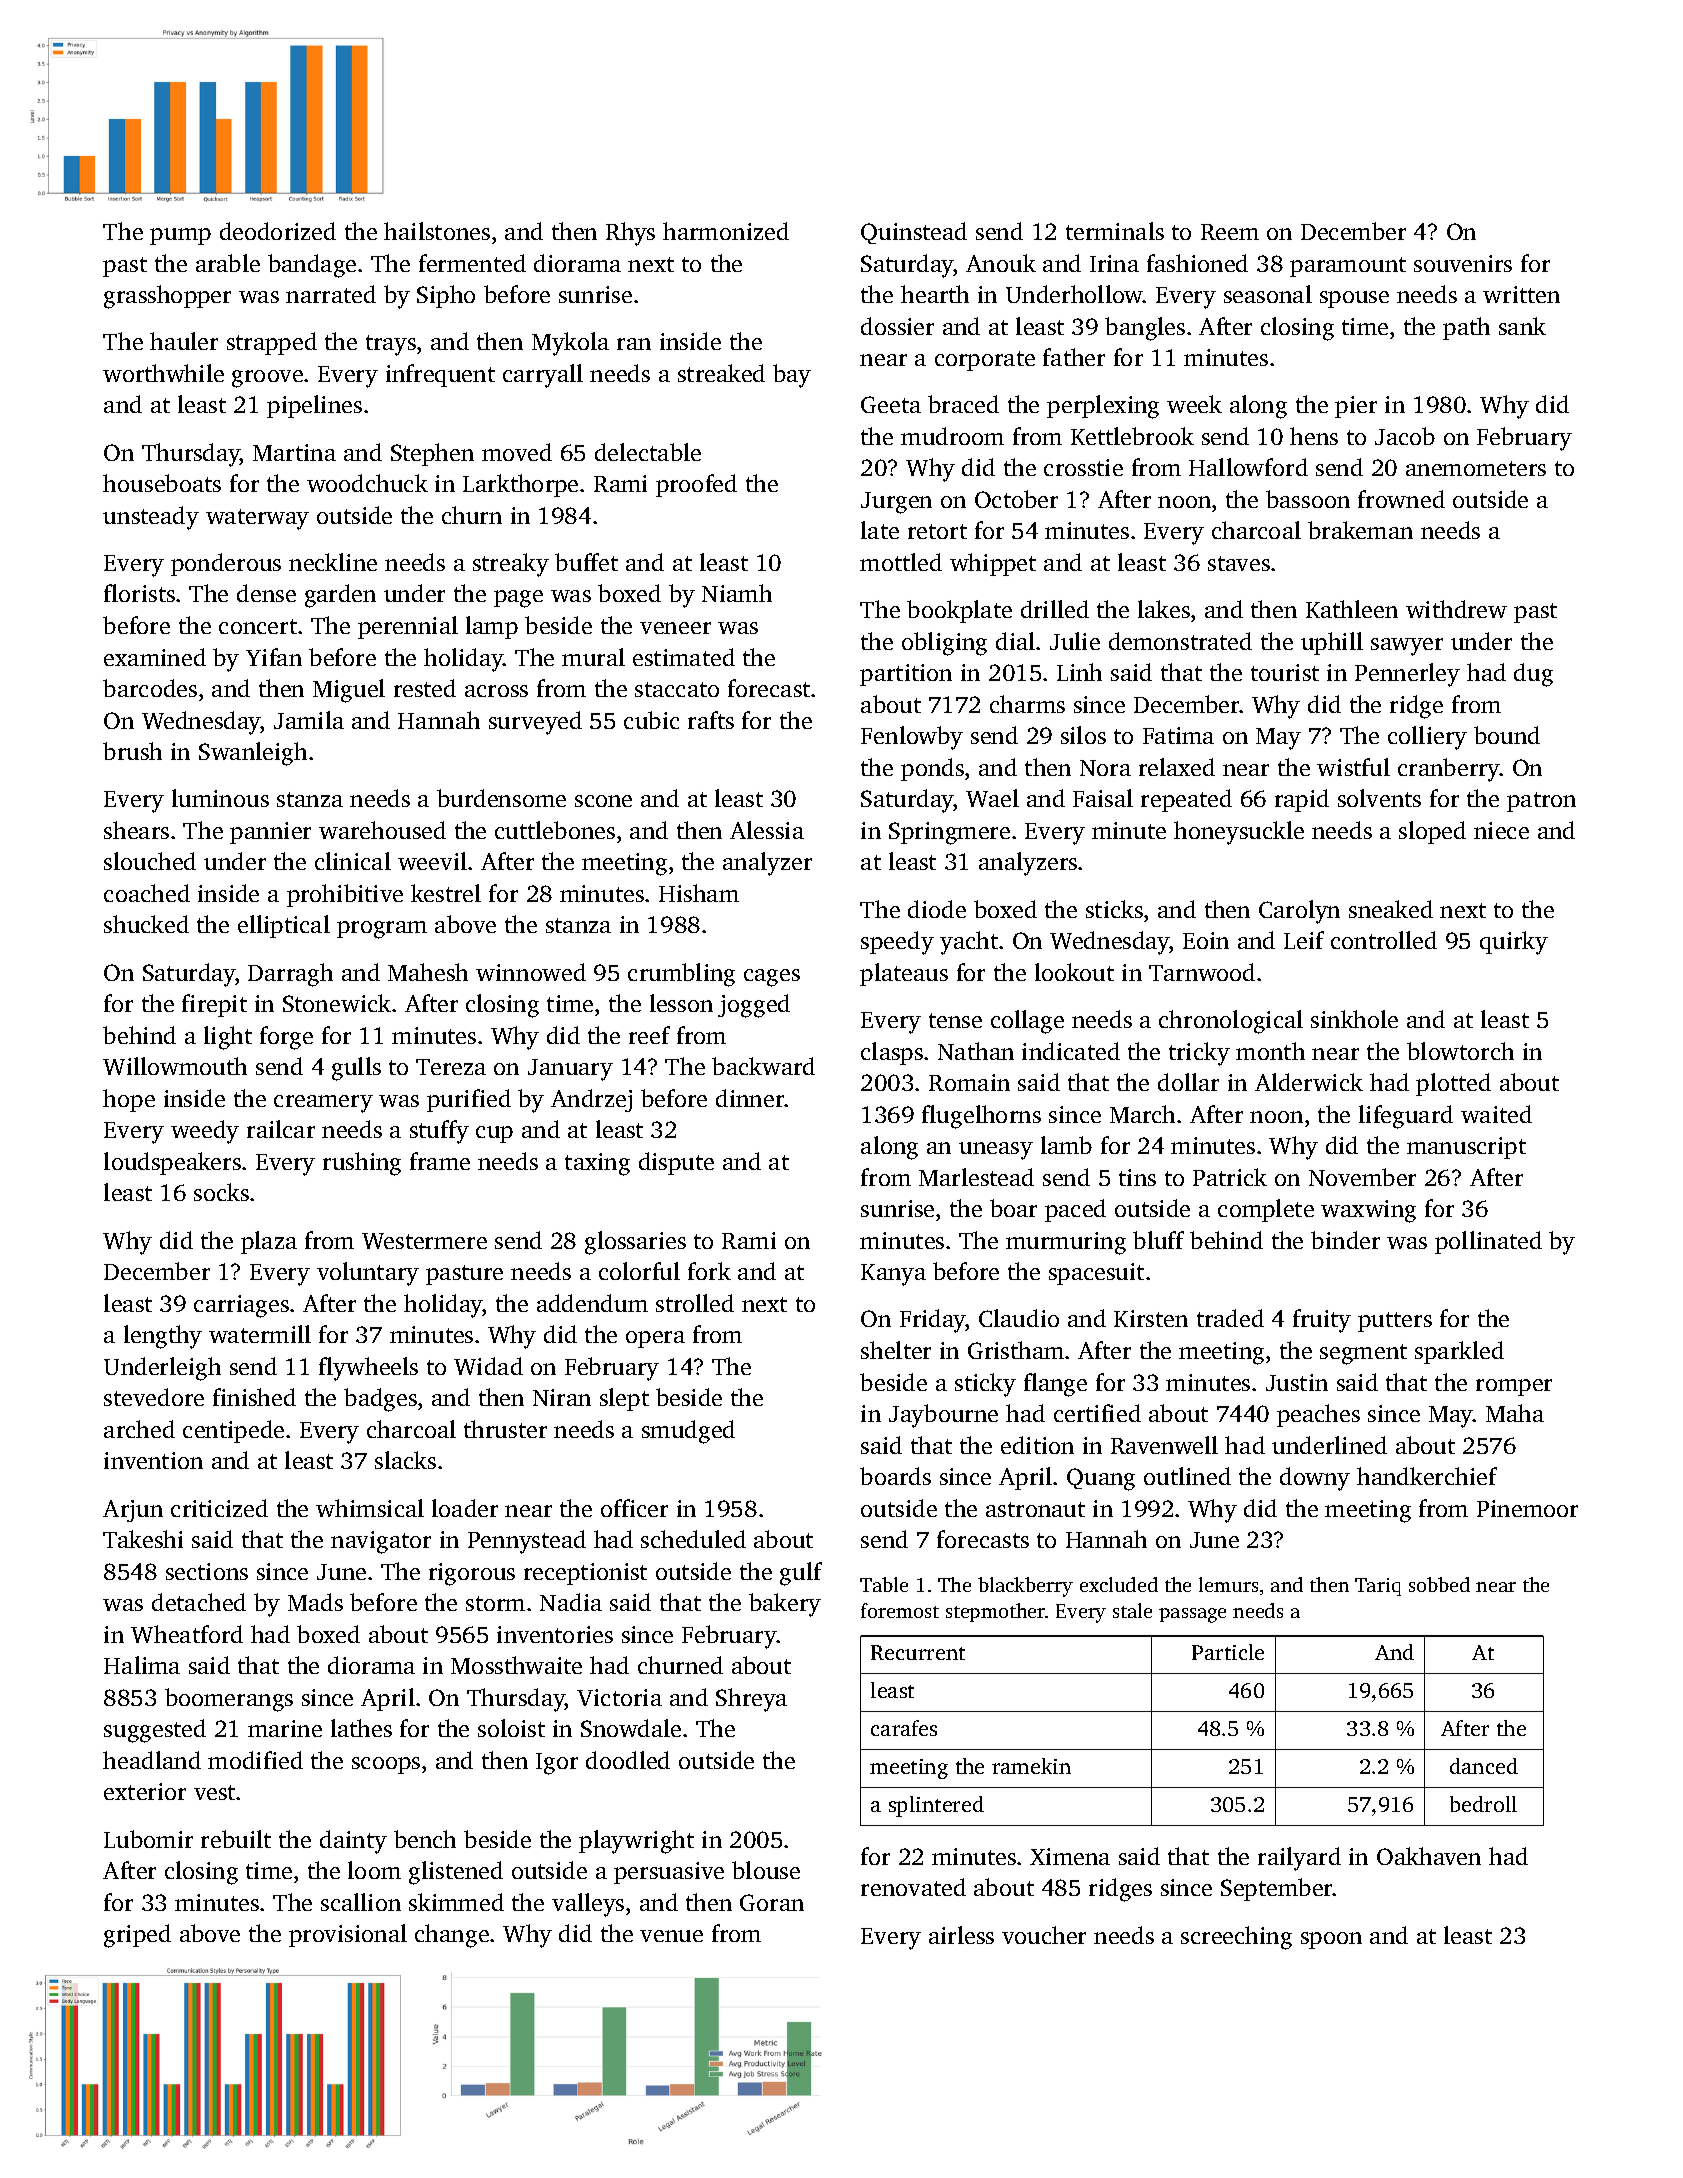 This screenshot has width=1683, height=2178. Describe the element at coordinates (148, 1839) in the screenshot. I see `Lubomir` at that location.
